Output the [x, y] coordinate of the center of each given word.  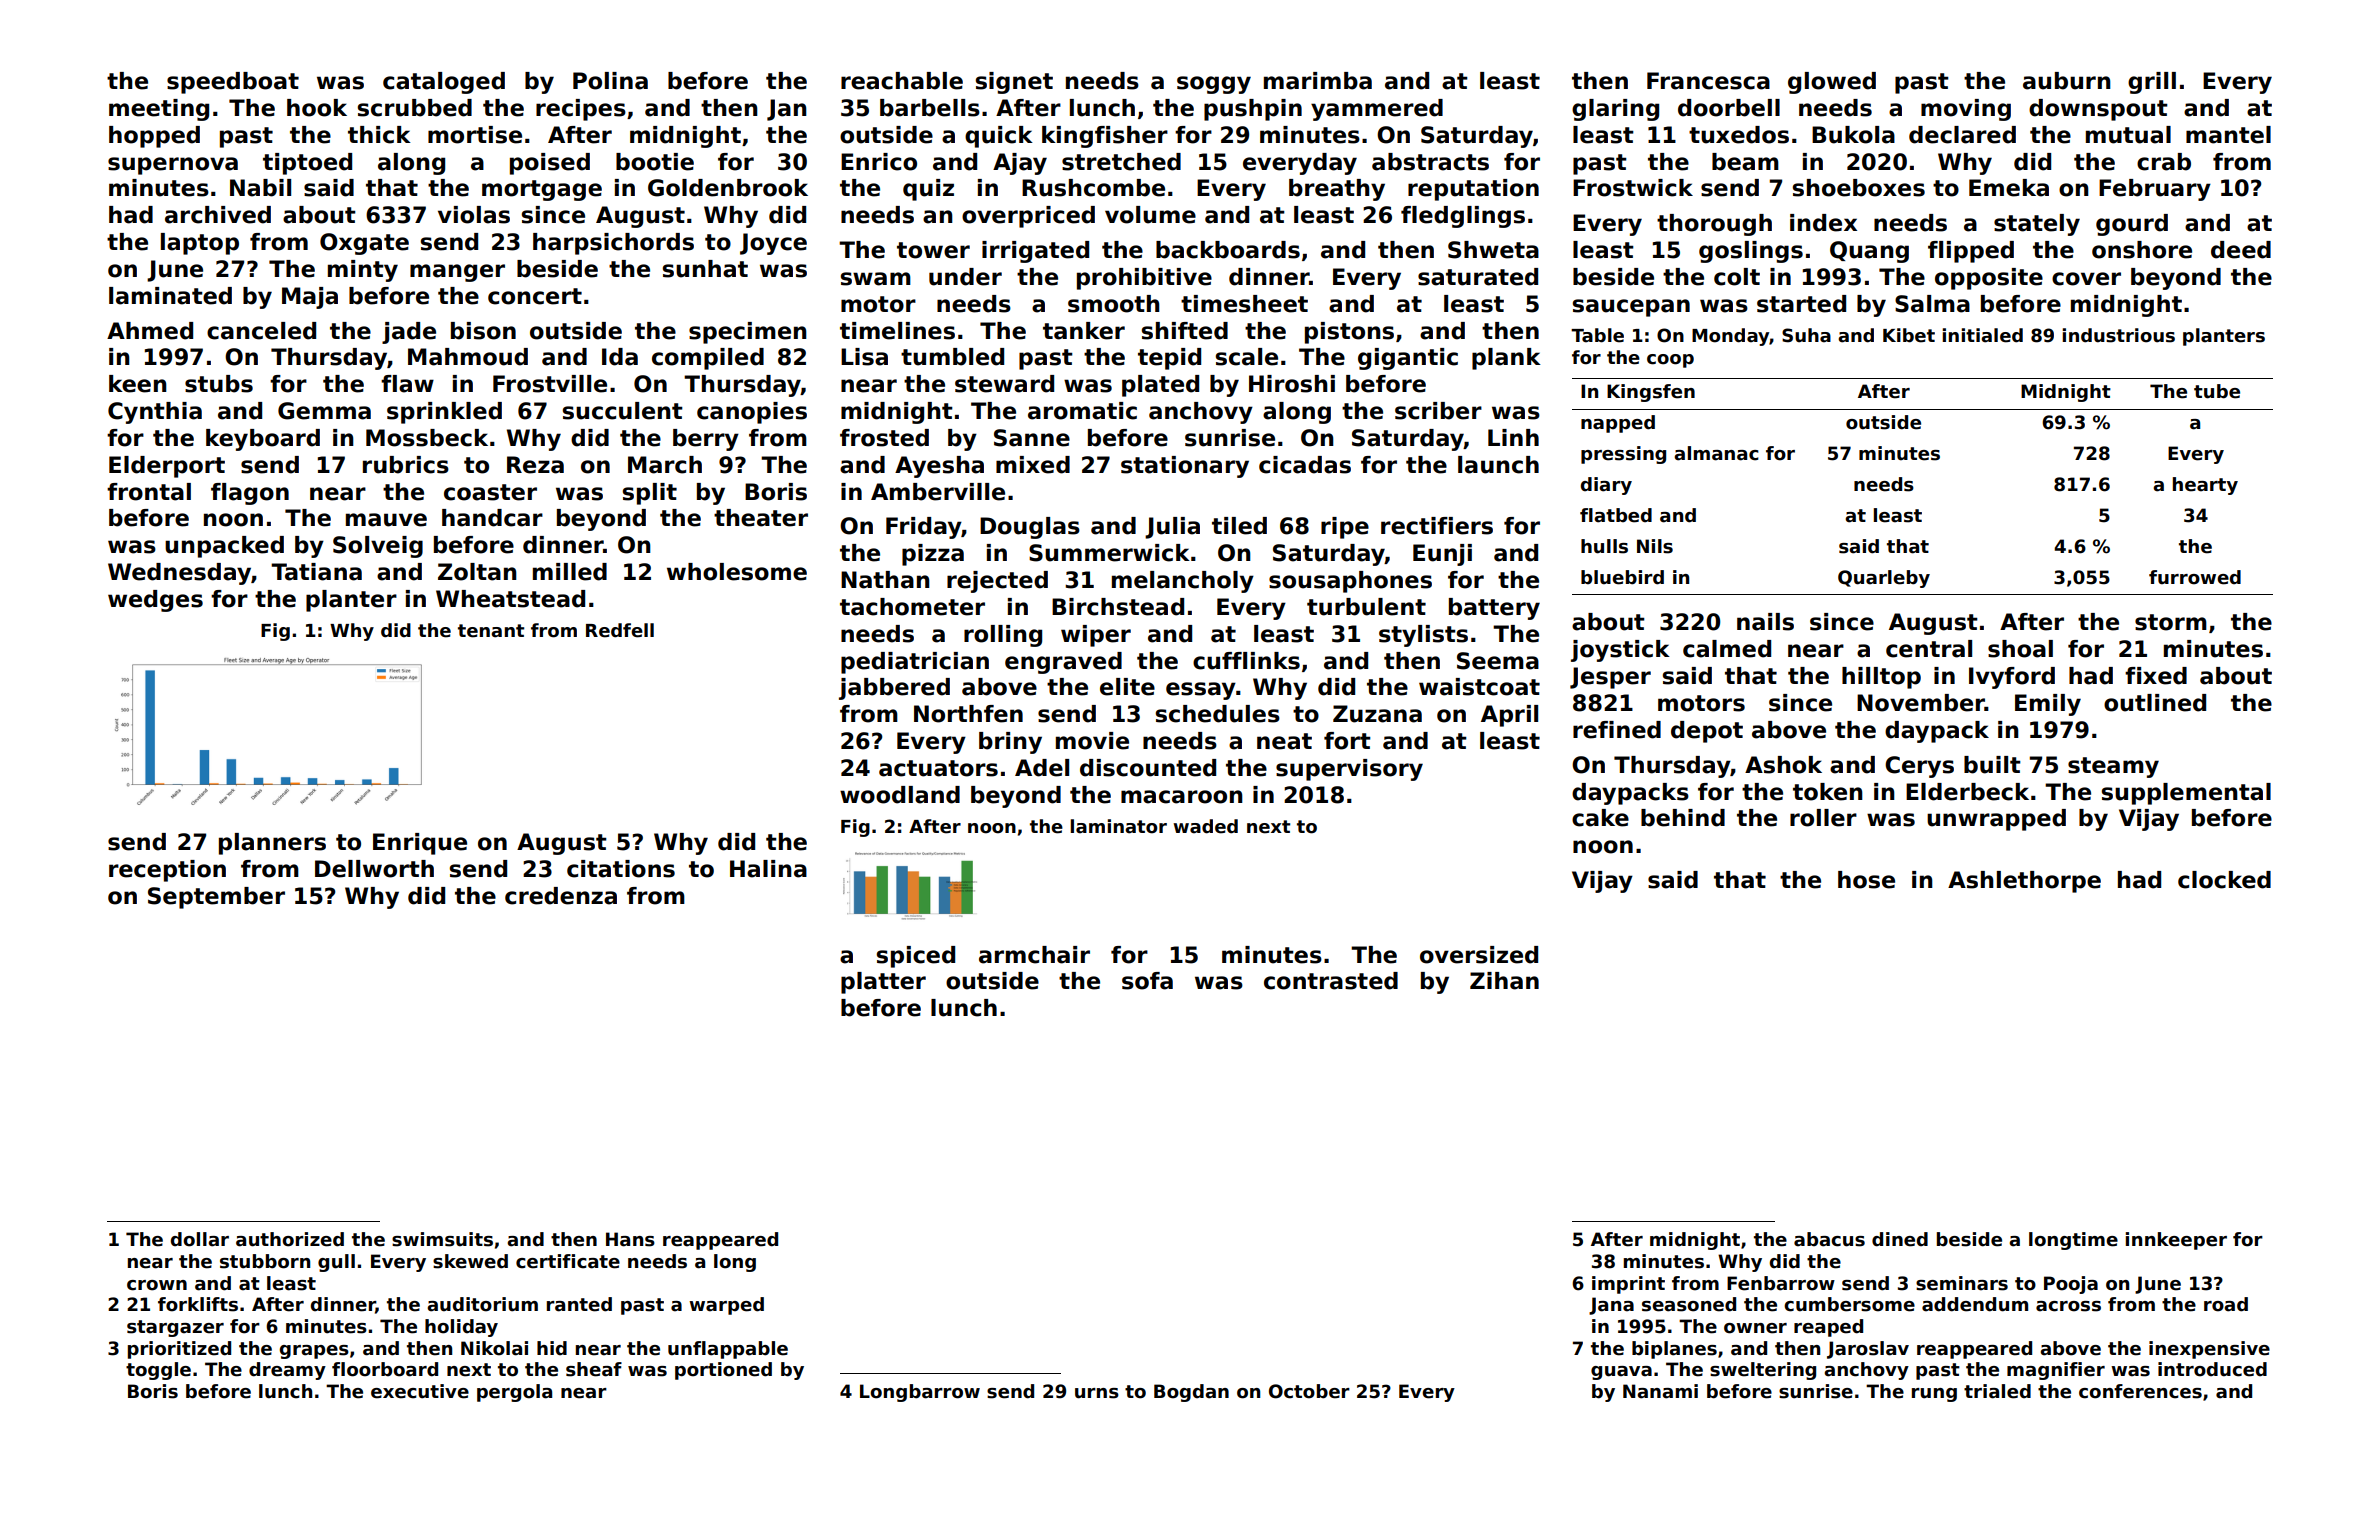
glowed [1832, 83]
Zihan [1504, 981]
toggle [158, 1371]
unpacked [224, 547]
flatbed [1616, 515]
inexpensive [2209, 1350]
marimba [1318, 81]
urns [1097, 1393]
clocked [2224, 880]
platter [883, 983]
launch [1498, 465]
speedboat [233, 83]
